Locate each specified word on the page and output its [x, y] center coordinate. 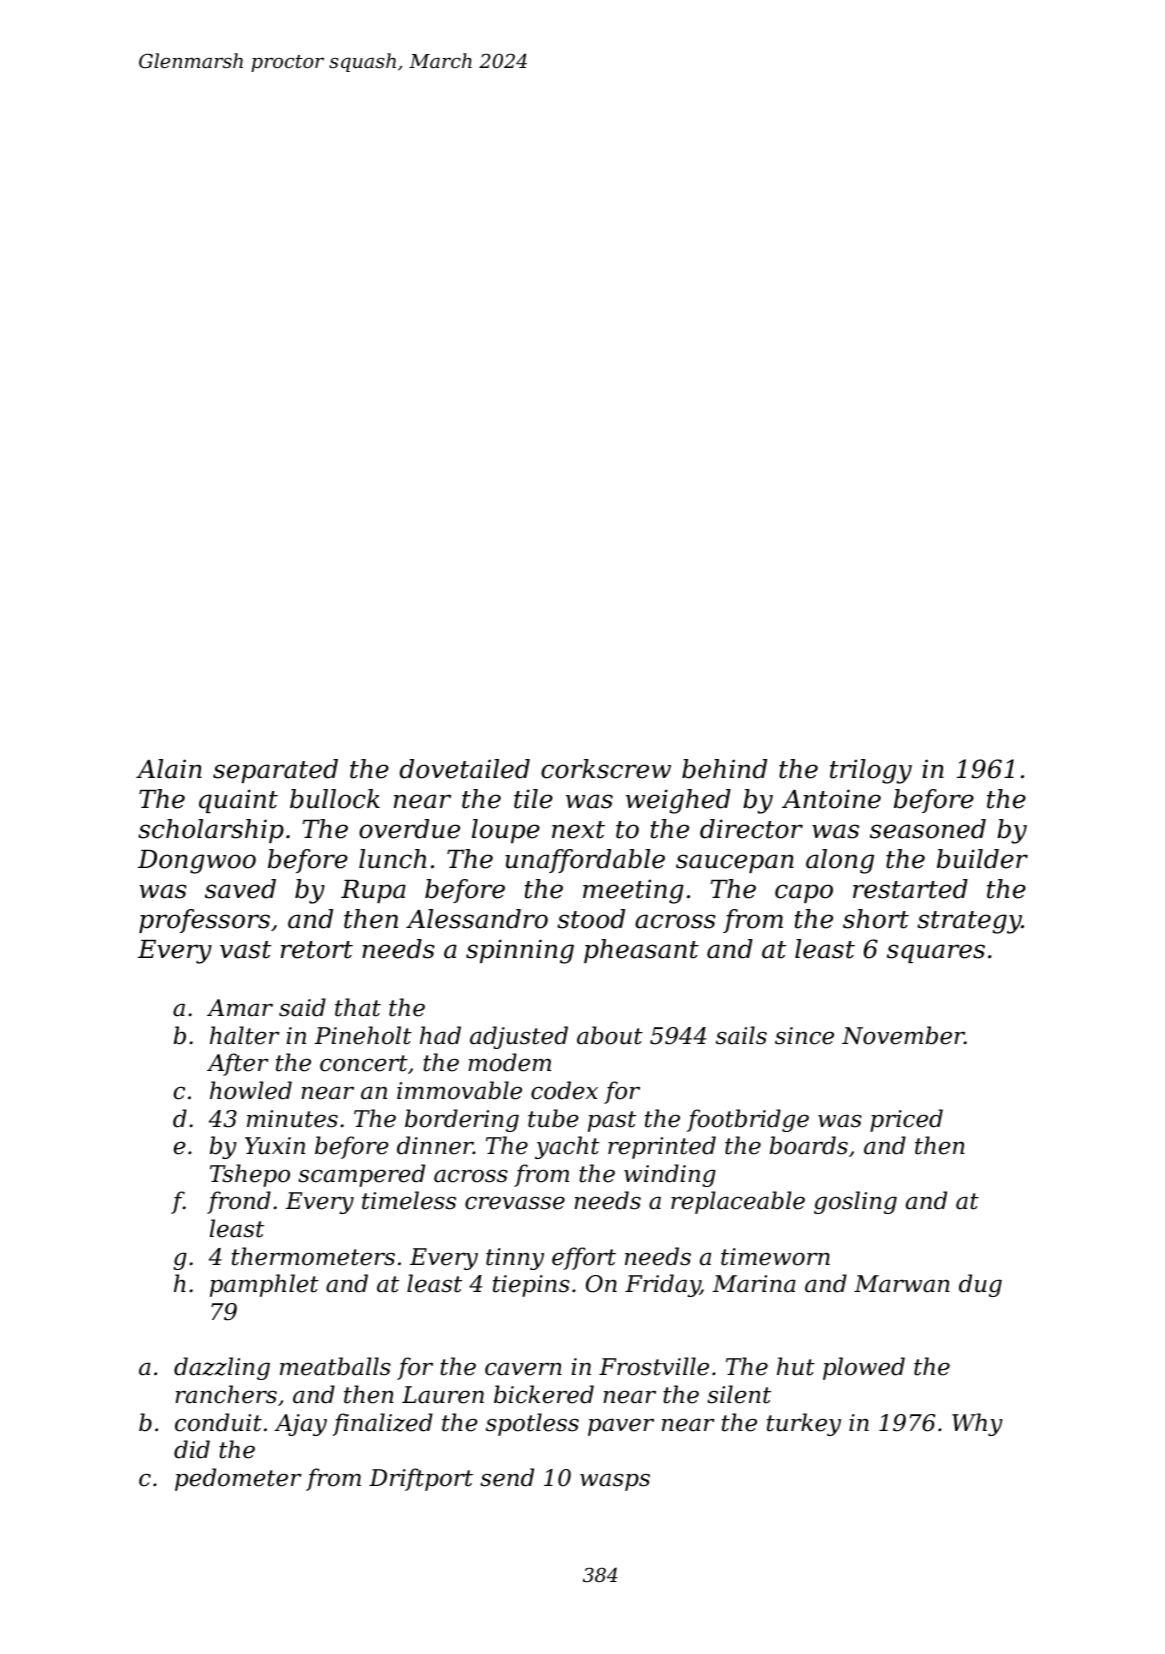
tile [533, 799]
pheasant [641, 951]
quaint [238, 801]
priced [906, 1120]
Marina [754, 1284]
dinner [435, 1145]
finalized [382, 1424]
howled [251, 1090]
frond [239, 1202]
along [840, 861]
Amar [240, 1008]
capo [804, 893]
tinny [515, 1259]
